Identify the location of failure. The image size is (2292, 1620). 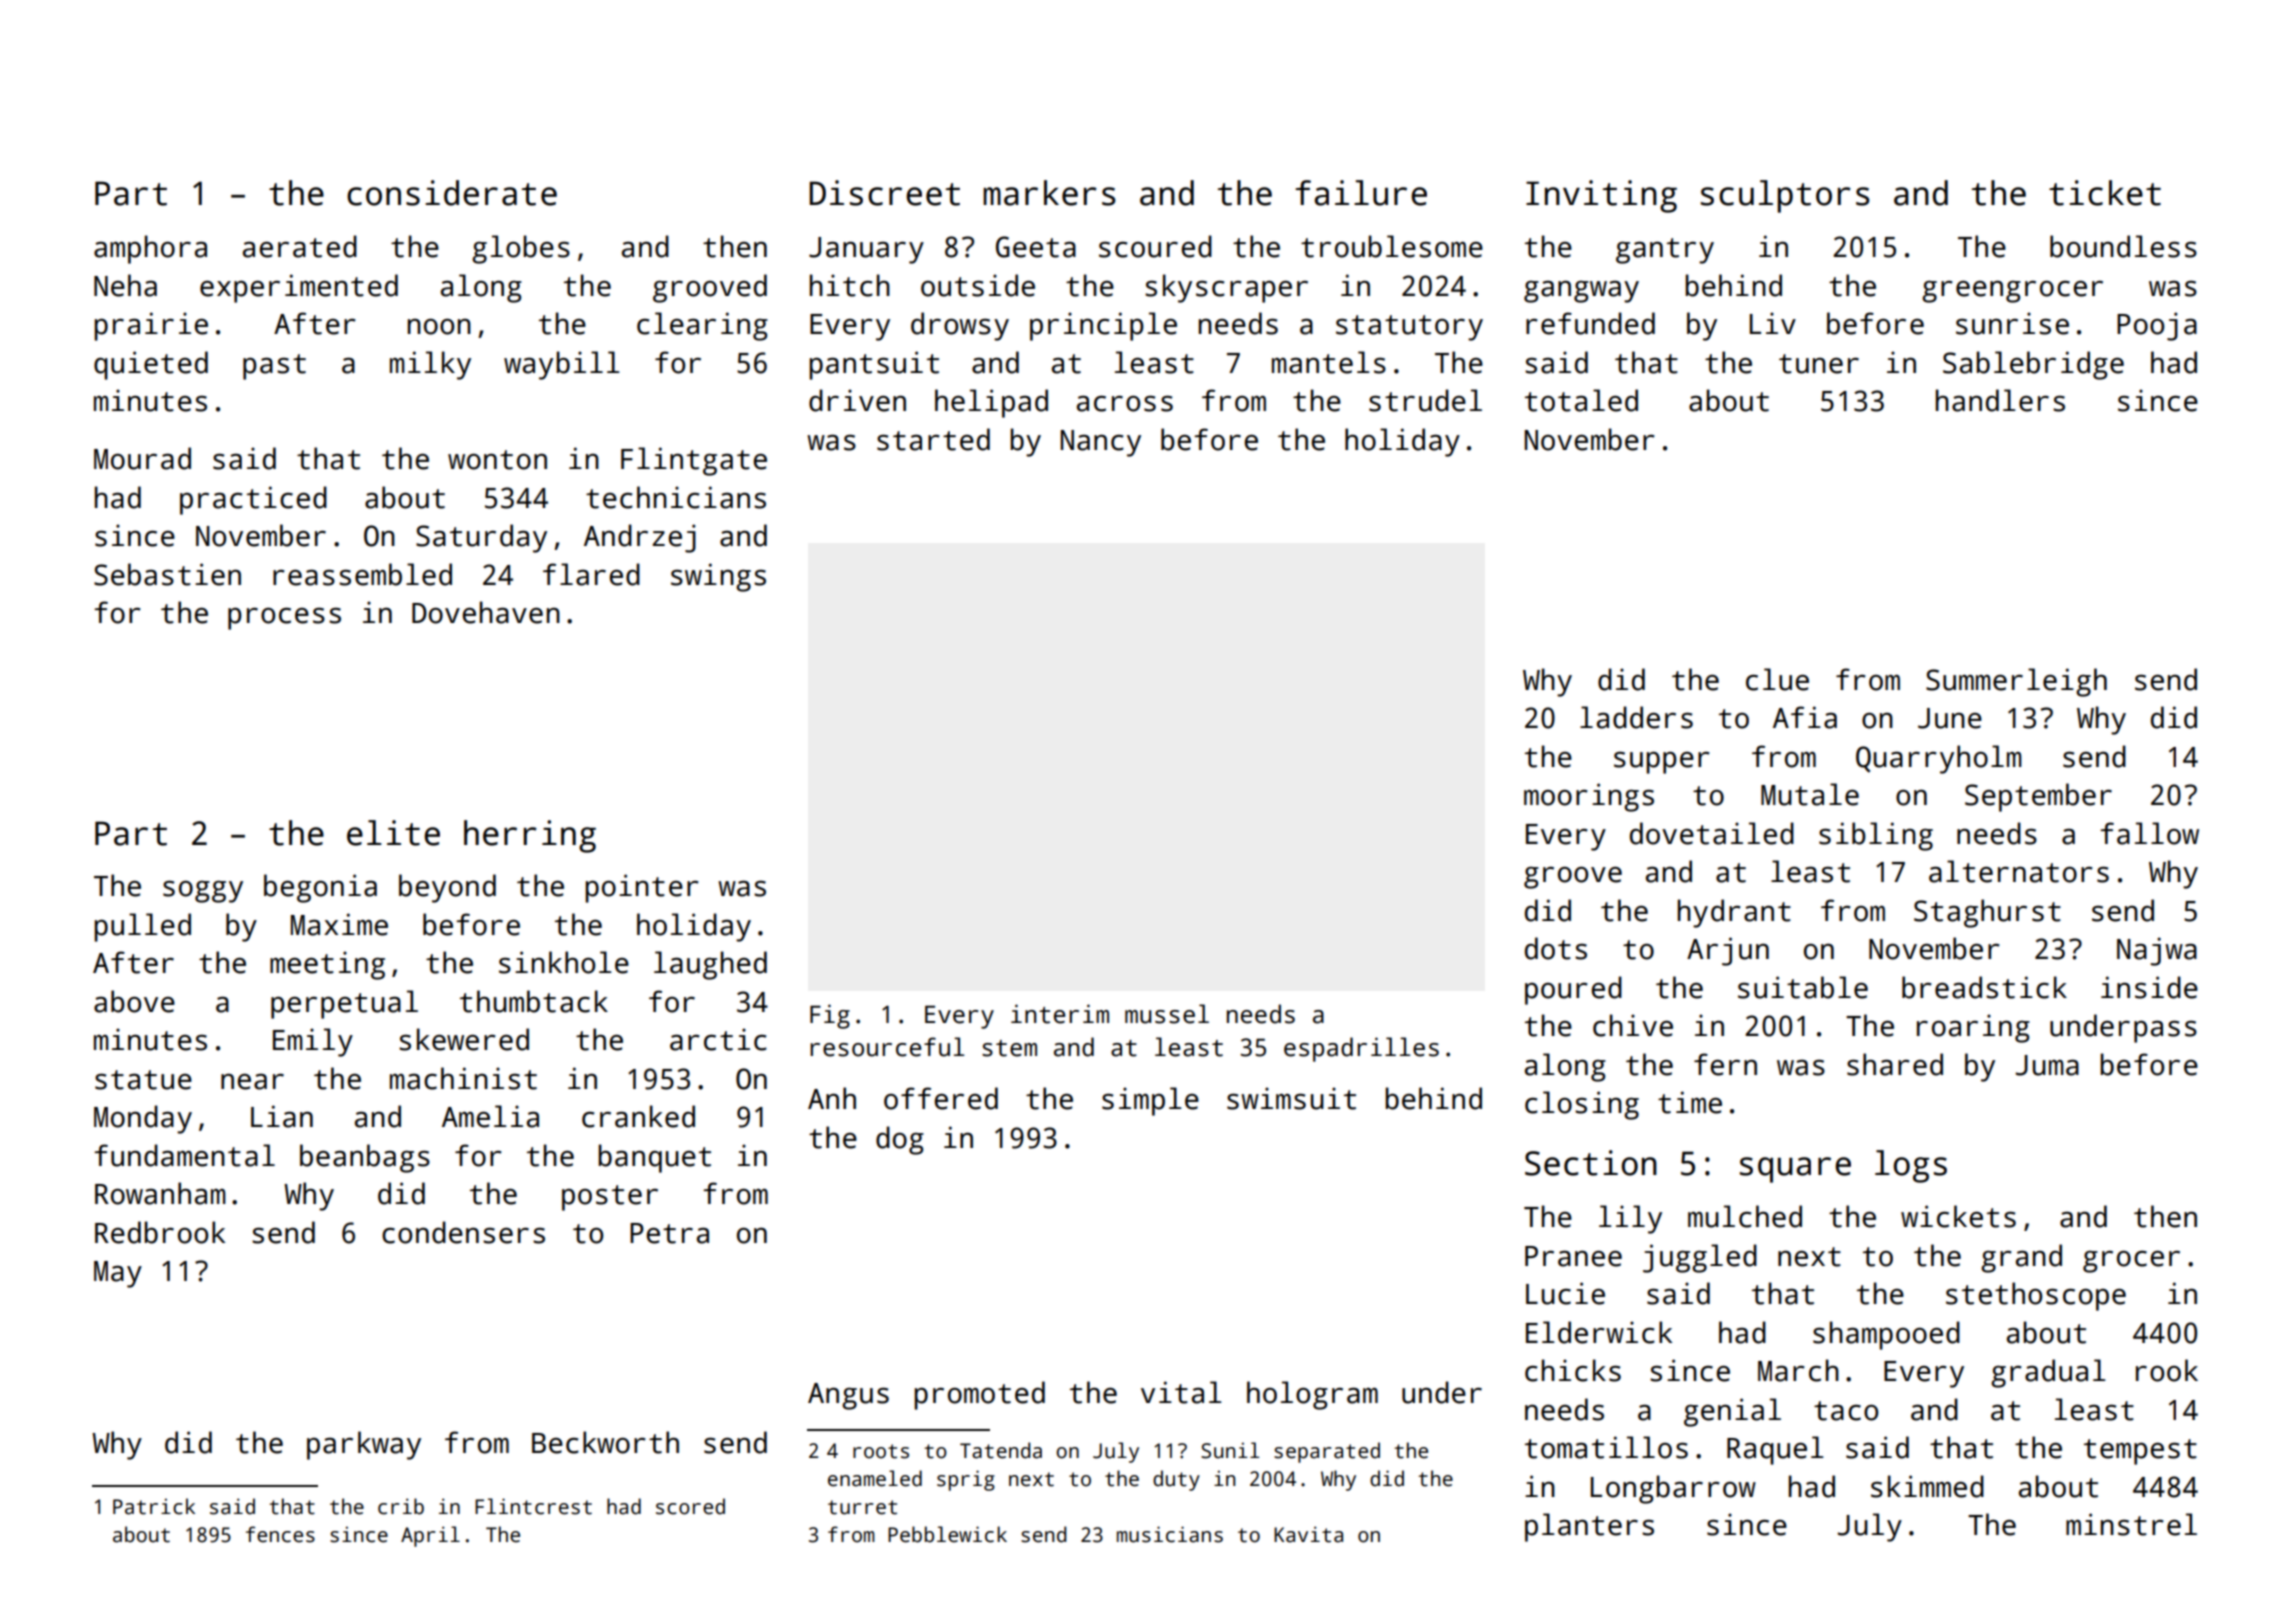
(1361, 193).
